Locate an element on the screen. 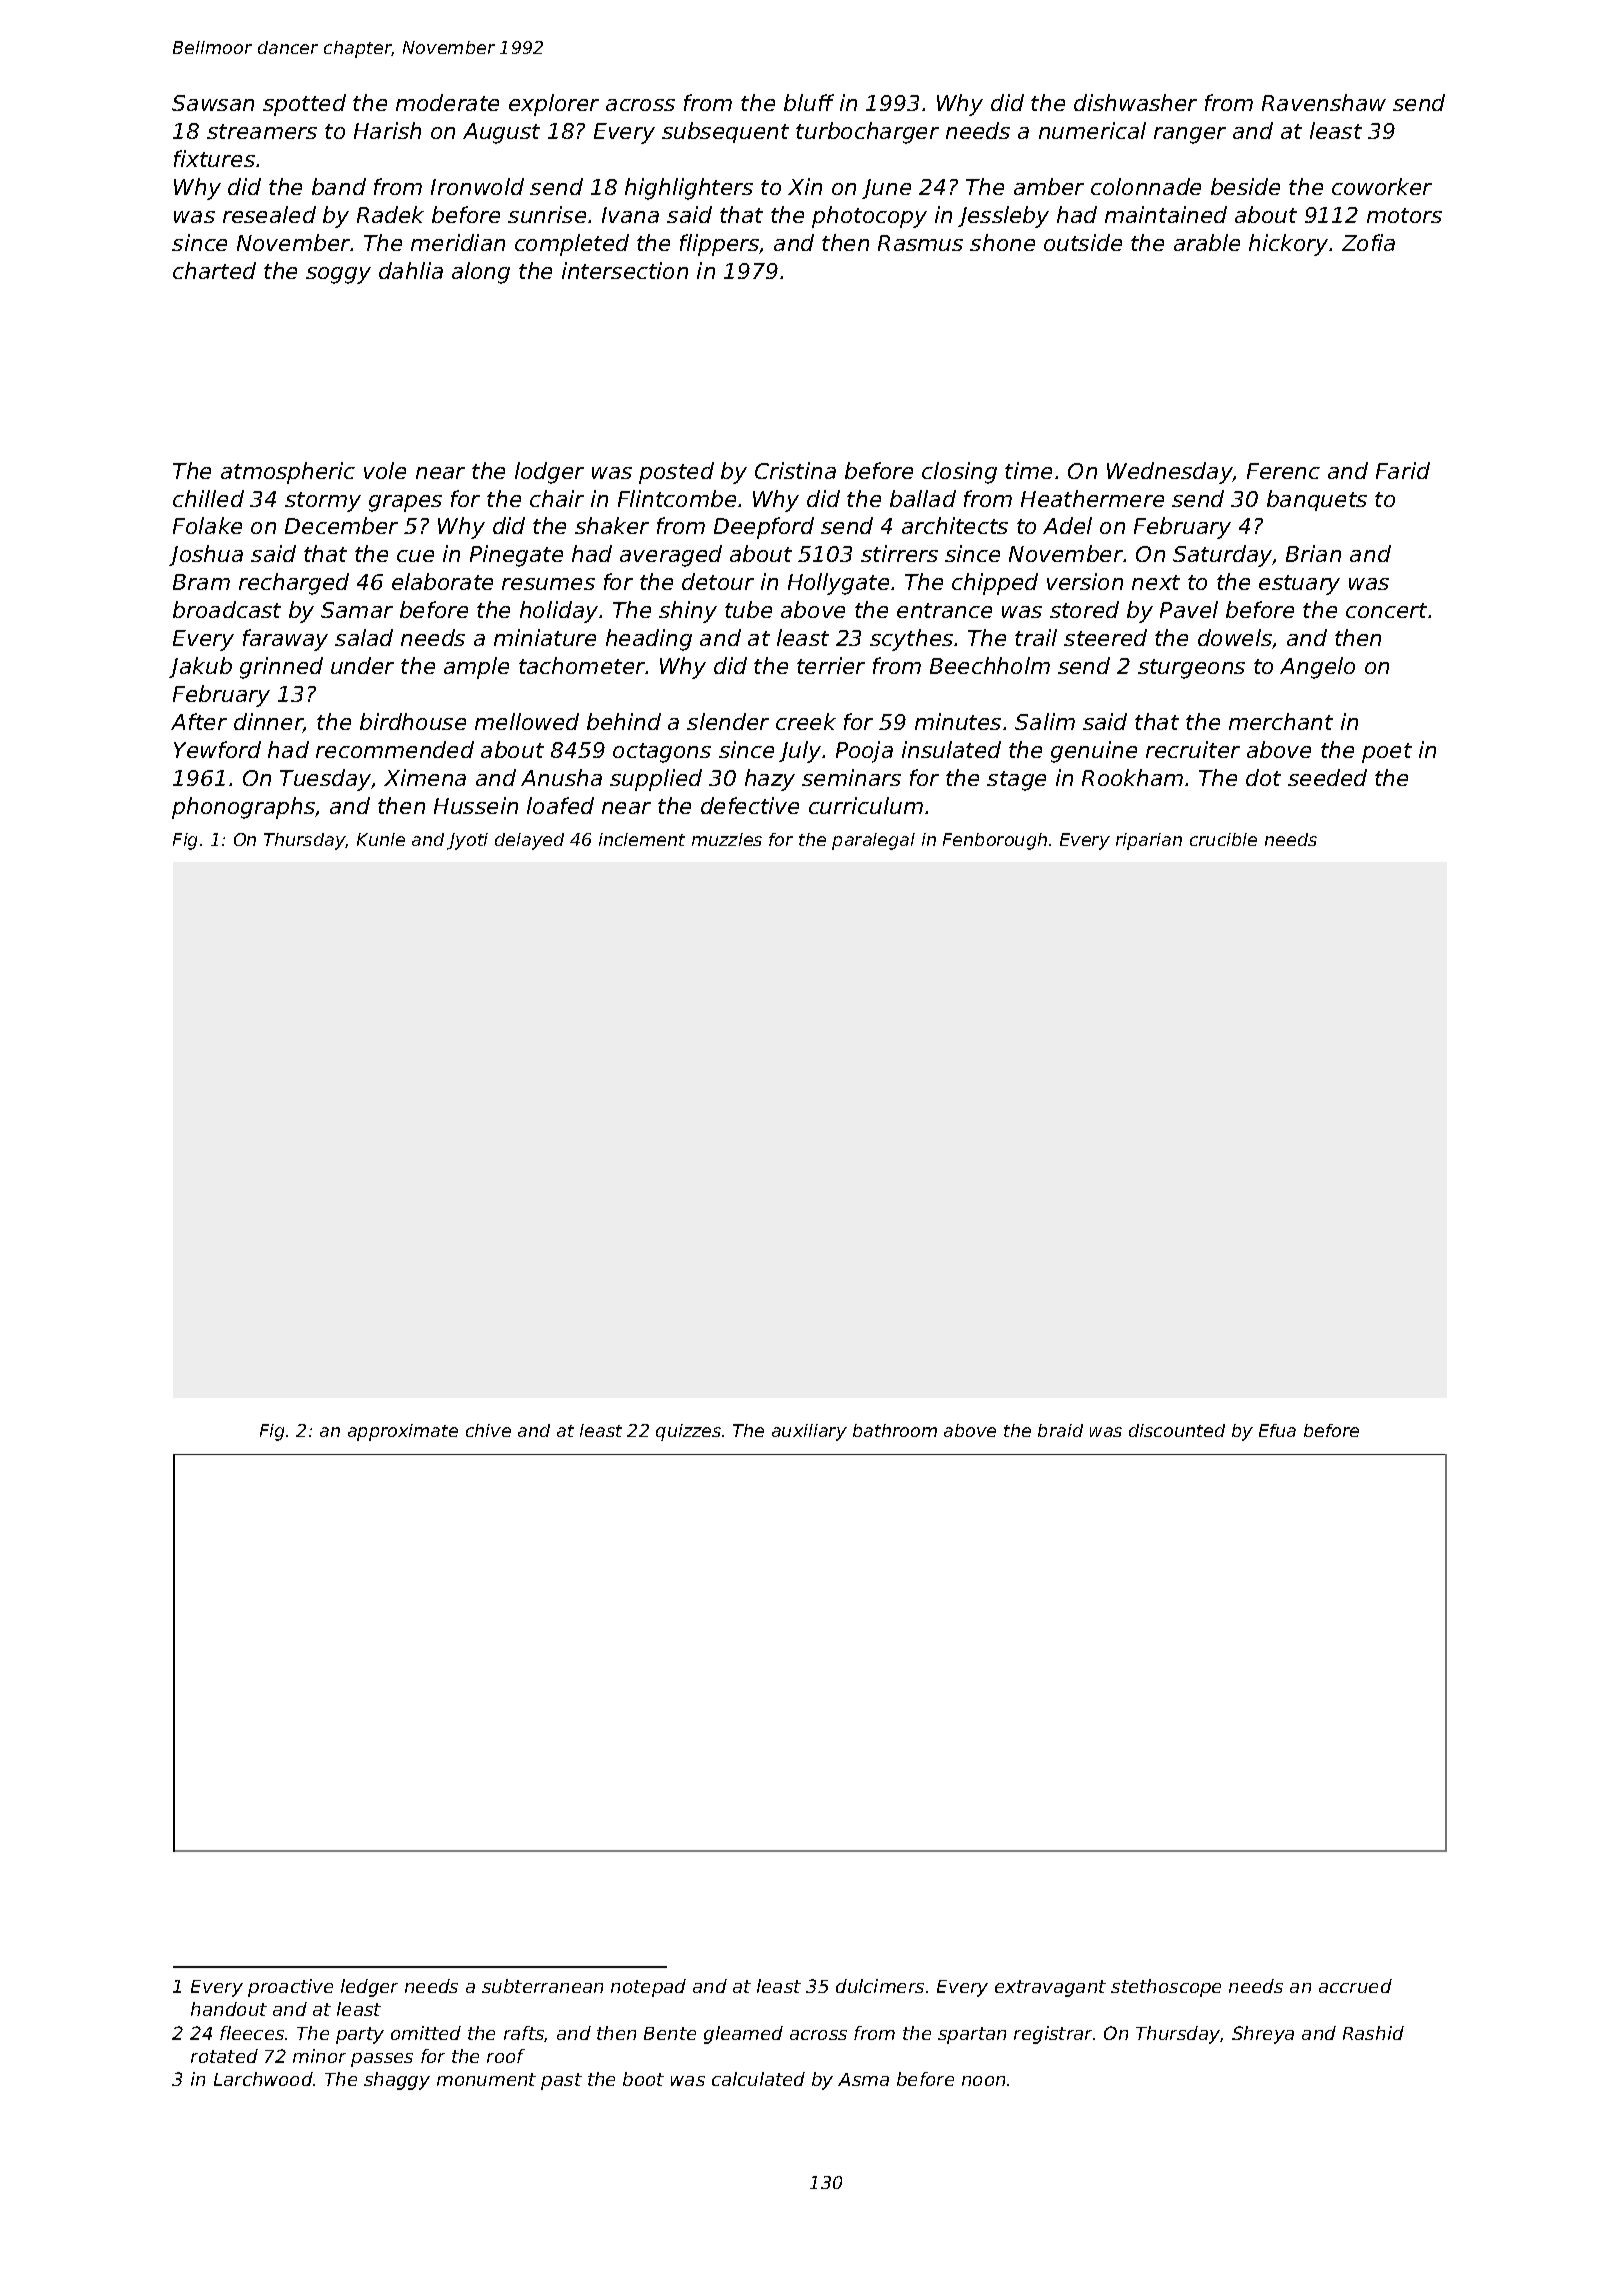 This screenshot has height=2292, width=1620. posted is located at coordinates (676, 473).
